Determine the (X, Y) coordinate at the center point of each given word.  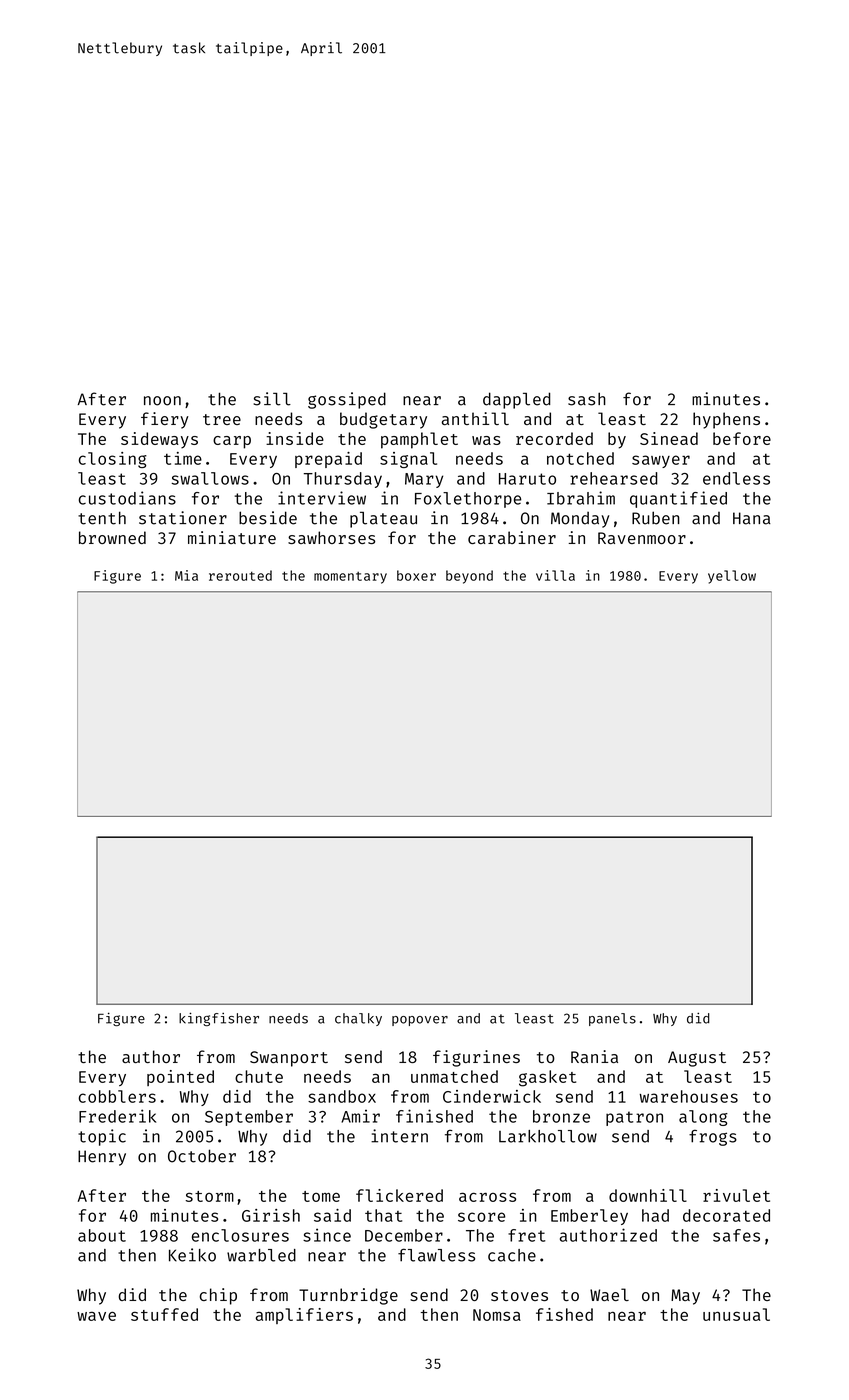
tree (222, 419)
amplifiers (304, 1316)
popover (420, 1021)
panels (612, 1019)
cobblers (117, 1096)
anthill (475, 418)
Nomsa (497, 1315)
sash (587, 399)
